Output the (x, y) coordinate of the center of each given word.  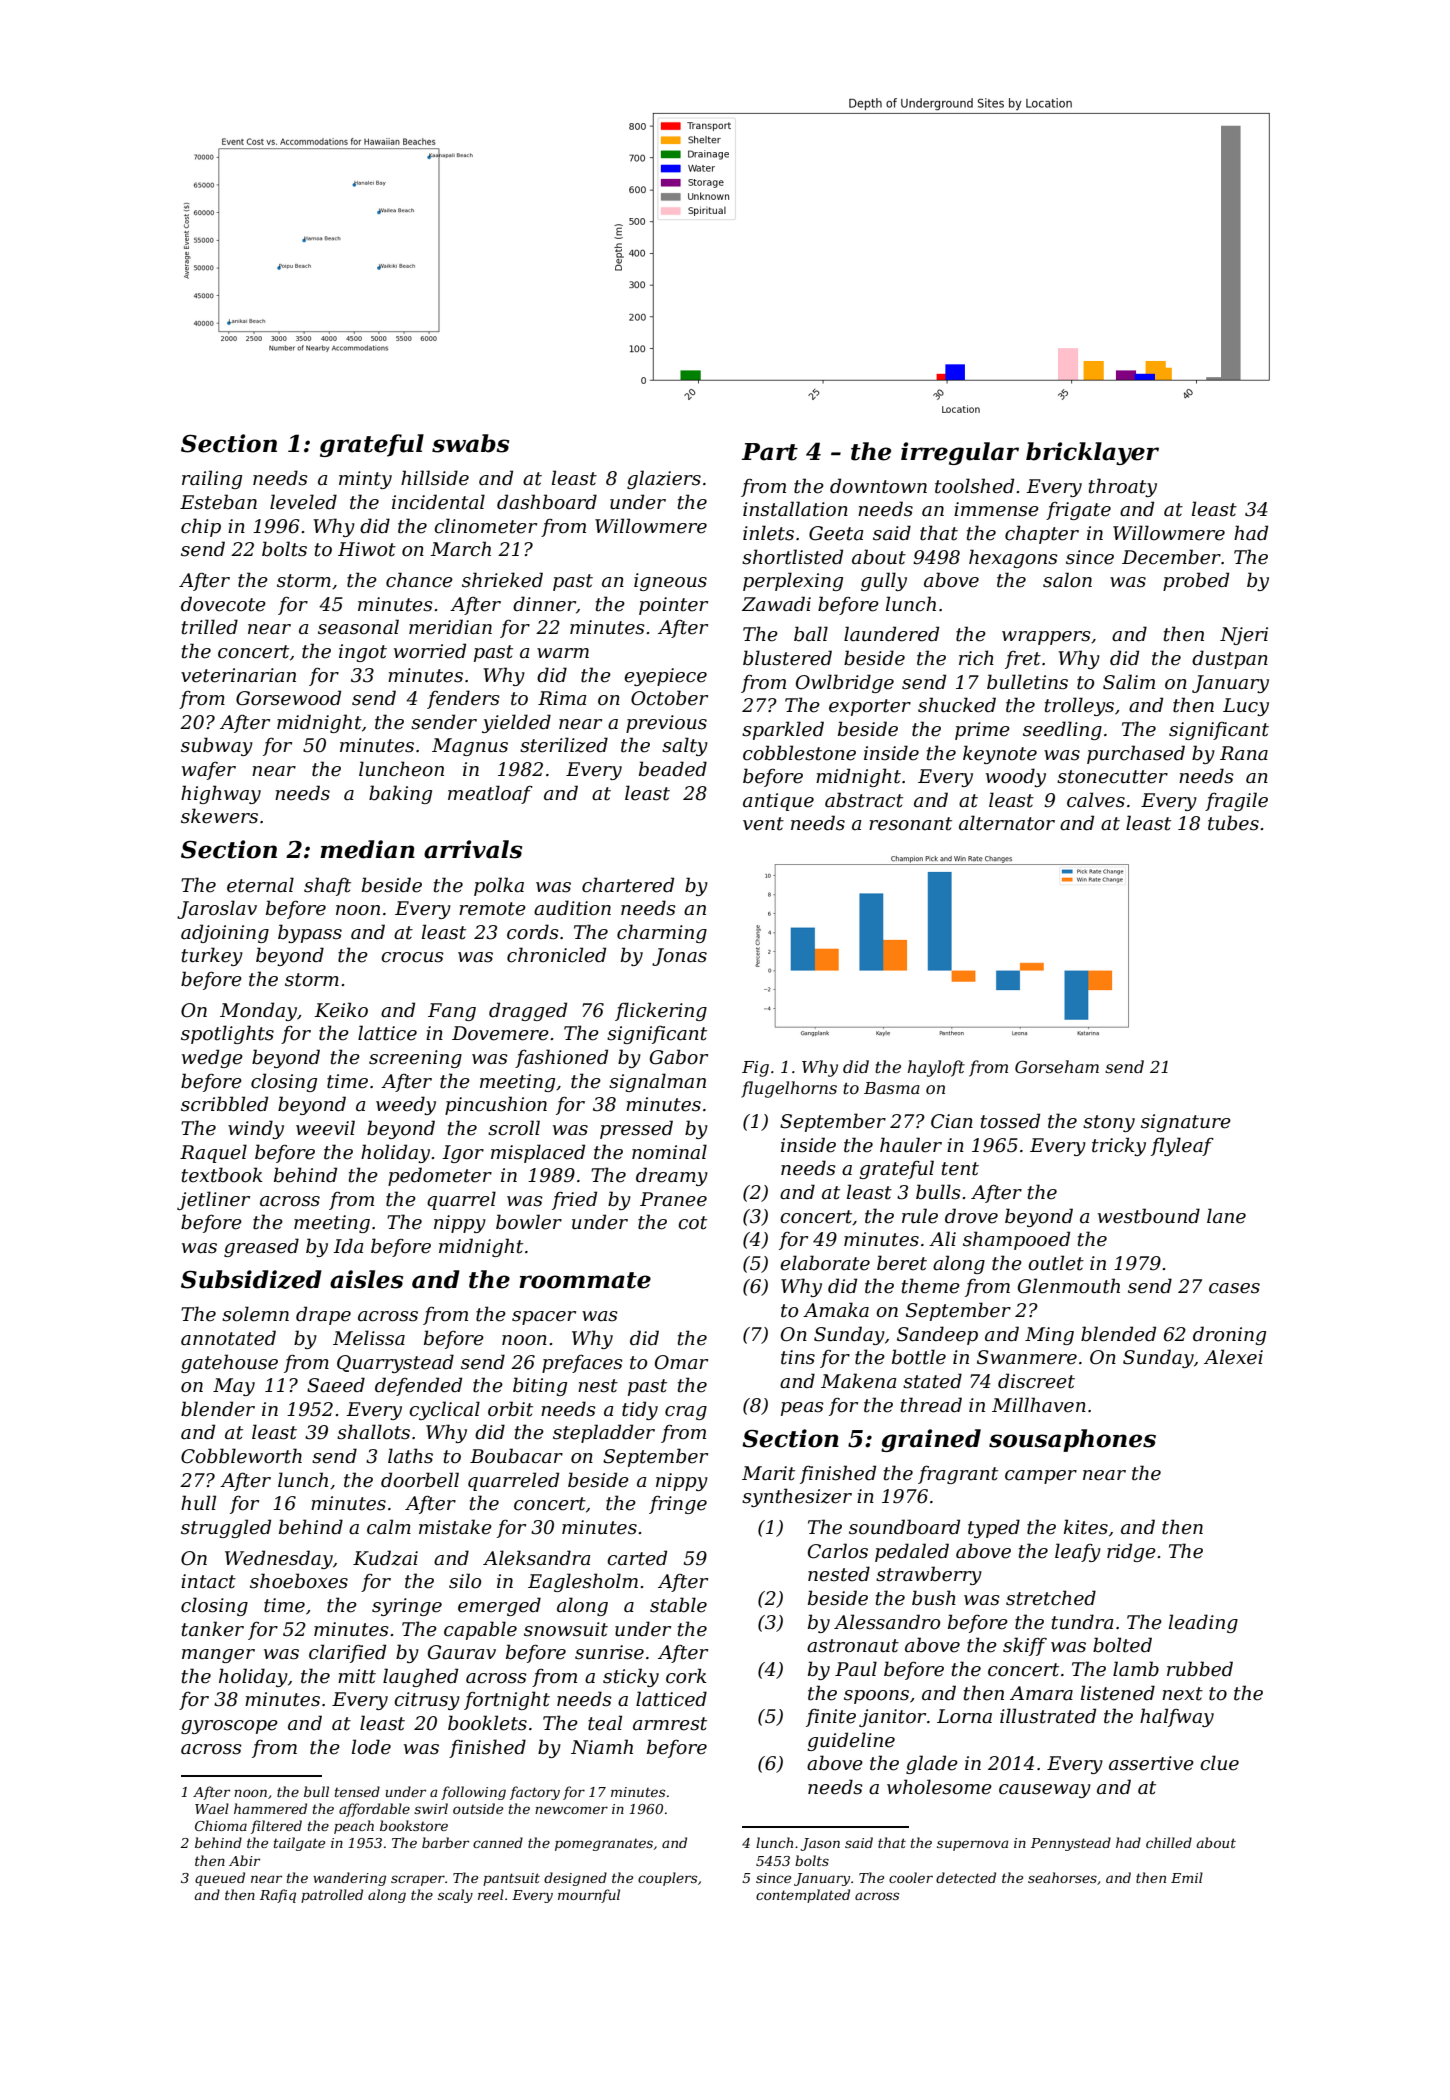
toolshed (974, 486)
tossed (1010, 1121)
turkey (212, 956)
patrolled (332, 1896)
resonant (910, 824)
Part (770, 452)
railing (212, 479)
